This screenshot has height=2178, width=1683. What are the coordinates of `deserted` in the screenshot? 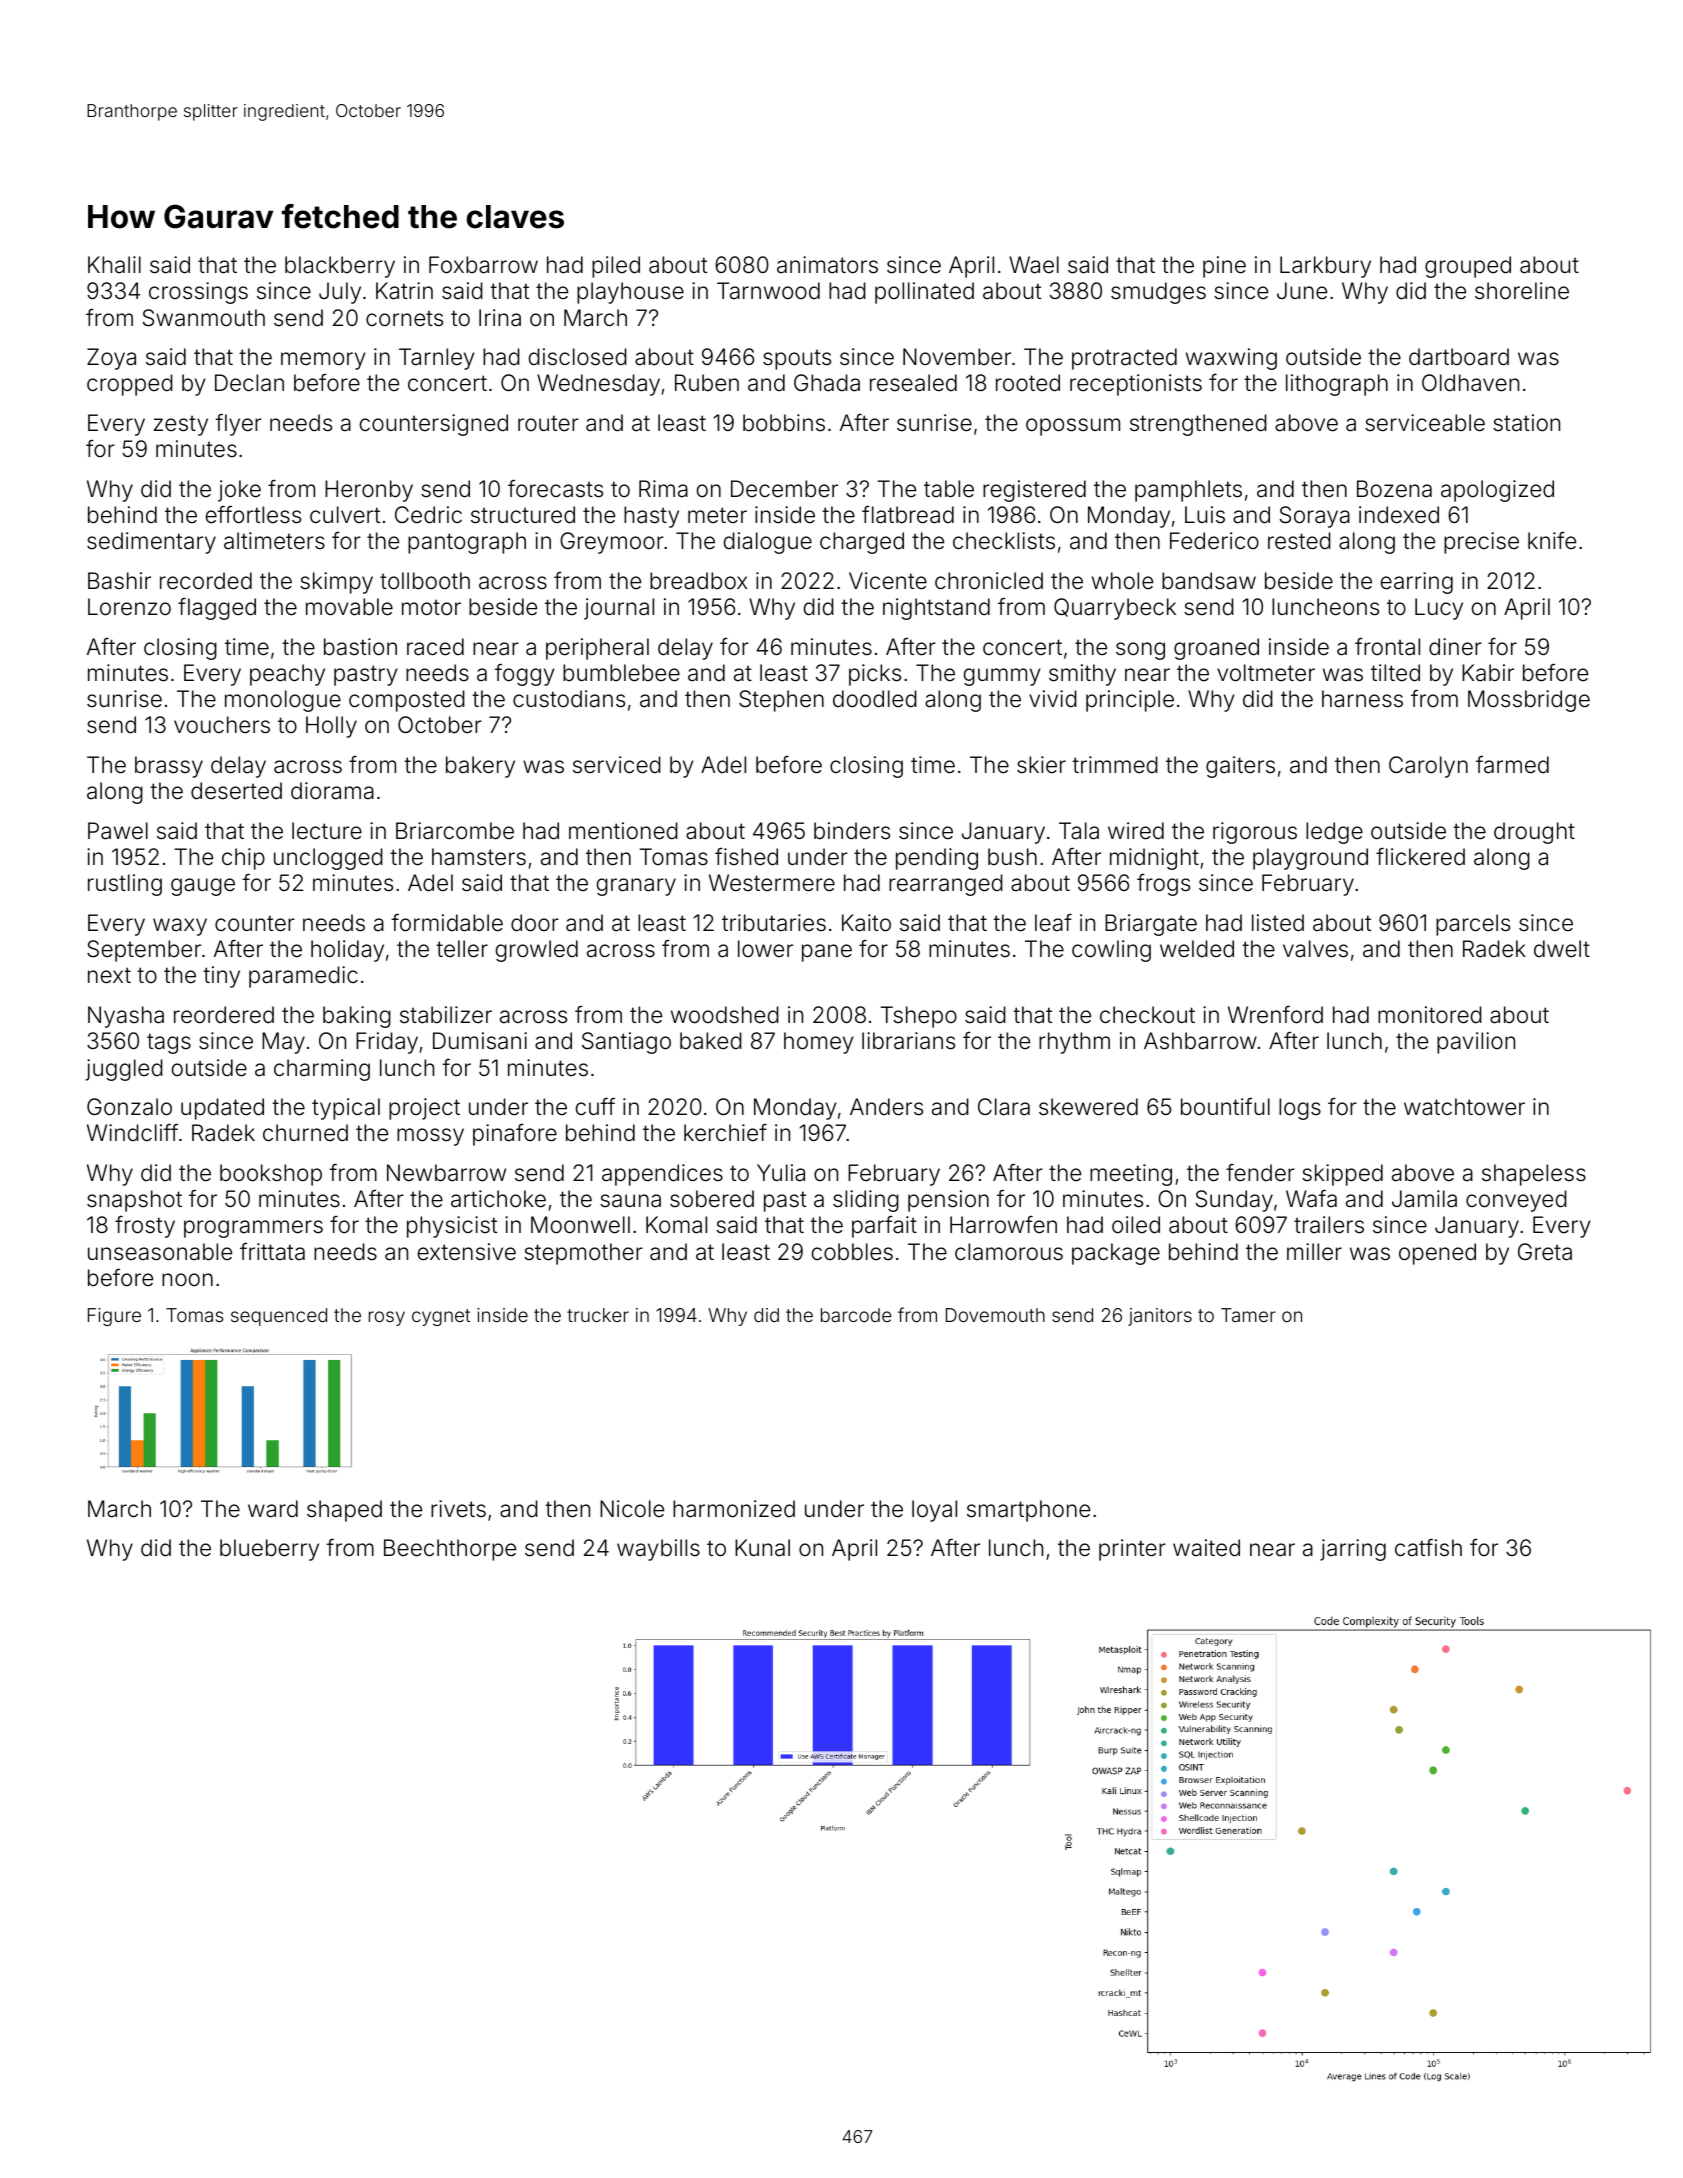 It's located at (236, 791).
